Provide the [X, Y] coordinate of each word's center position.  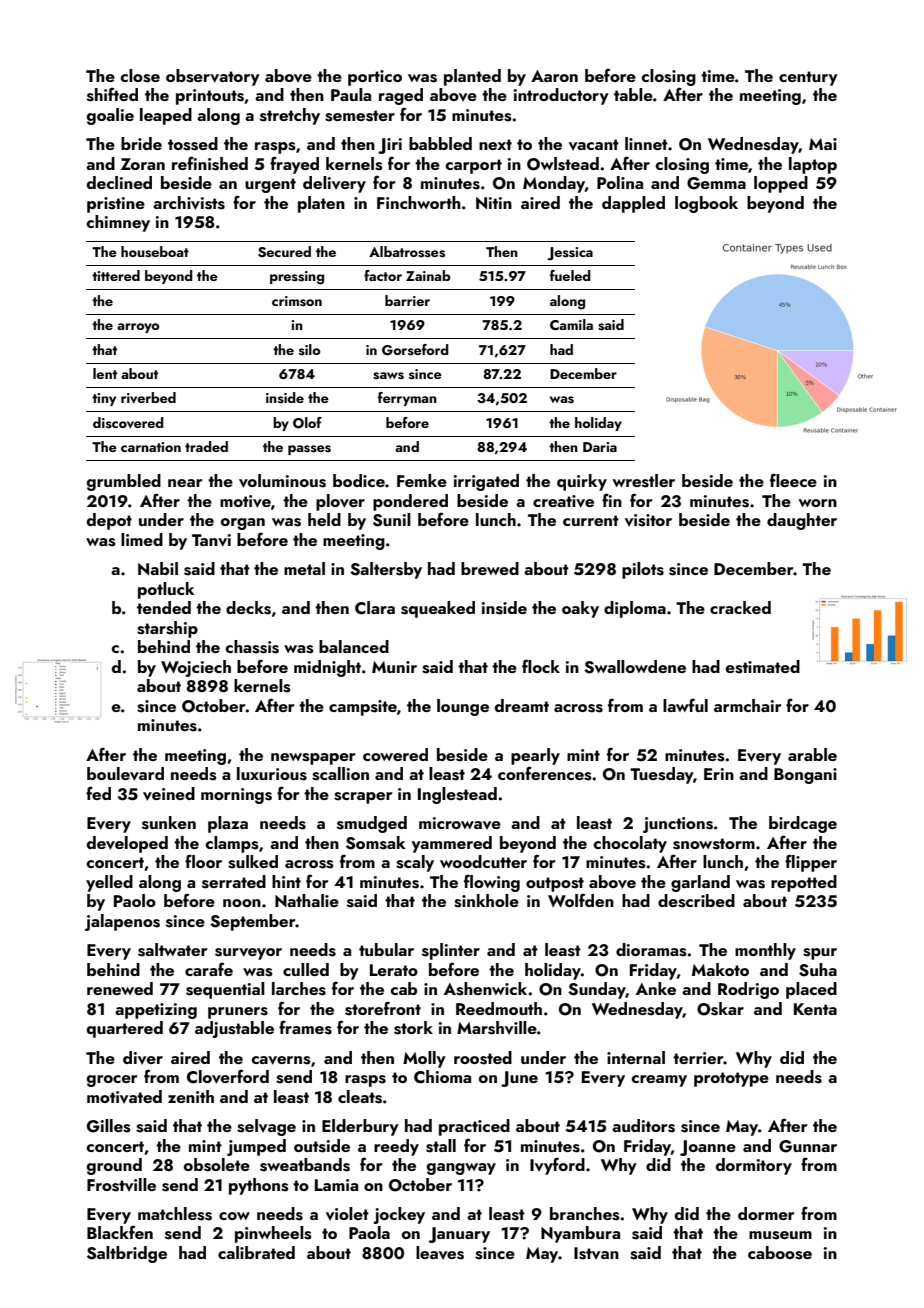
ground [114, 1166]
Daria [600, 447]
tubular [386, 949]
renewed [120, 988]
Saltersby [386, 570]
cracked [740, 607]
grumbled [124, 482]
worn [817, 503]
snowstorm [714, 844]
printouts [210, 97]
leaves [440, 1253]
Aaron [554, 76]
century [808, 78]
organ [243, 524]
